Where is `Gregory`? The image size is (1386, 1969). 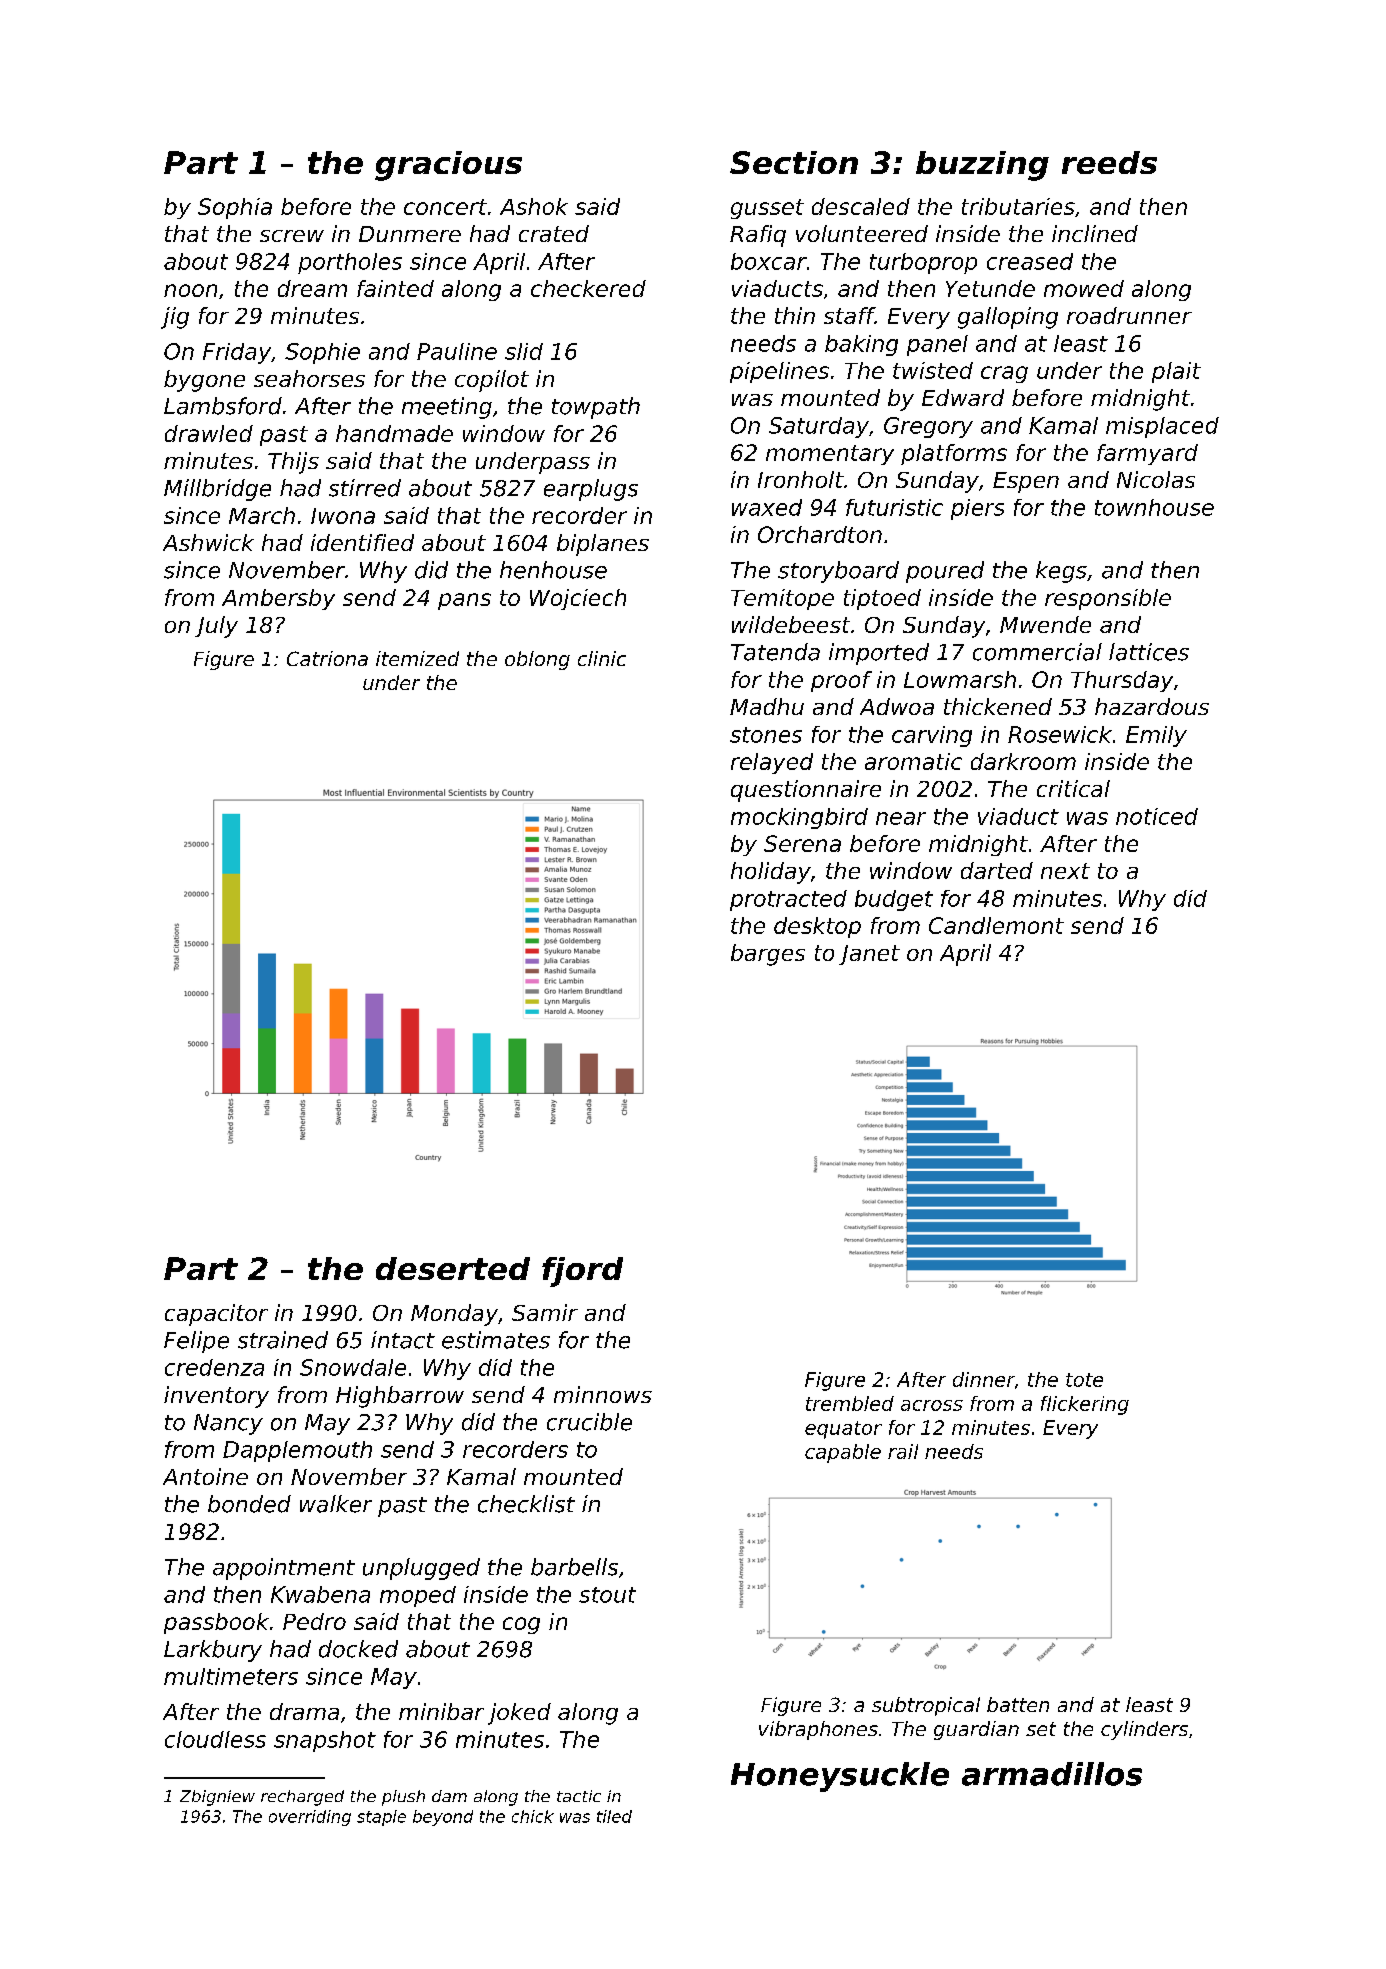
Gregory is located at coordinates (928, 427).
